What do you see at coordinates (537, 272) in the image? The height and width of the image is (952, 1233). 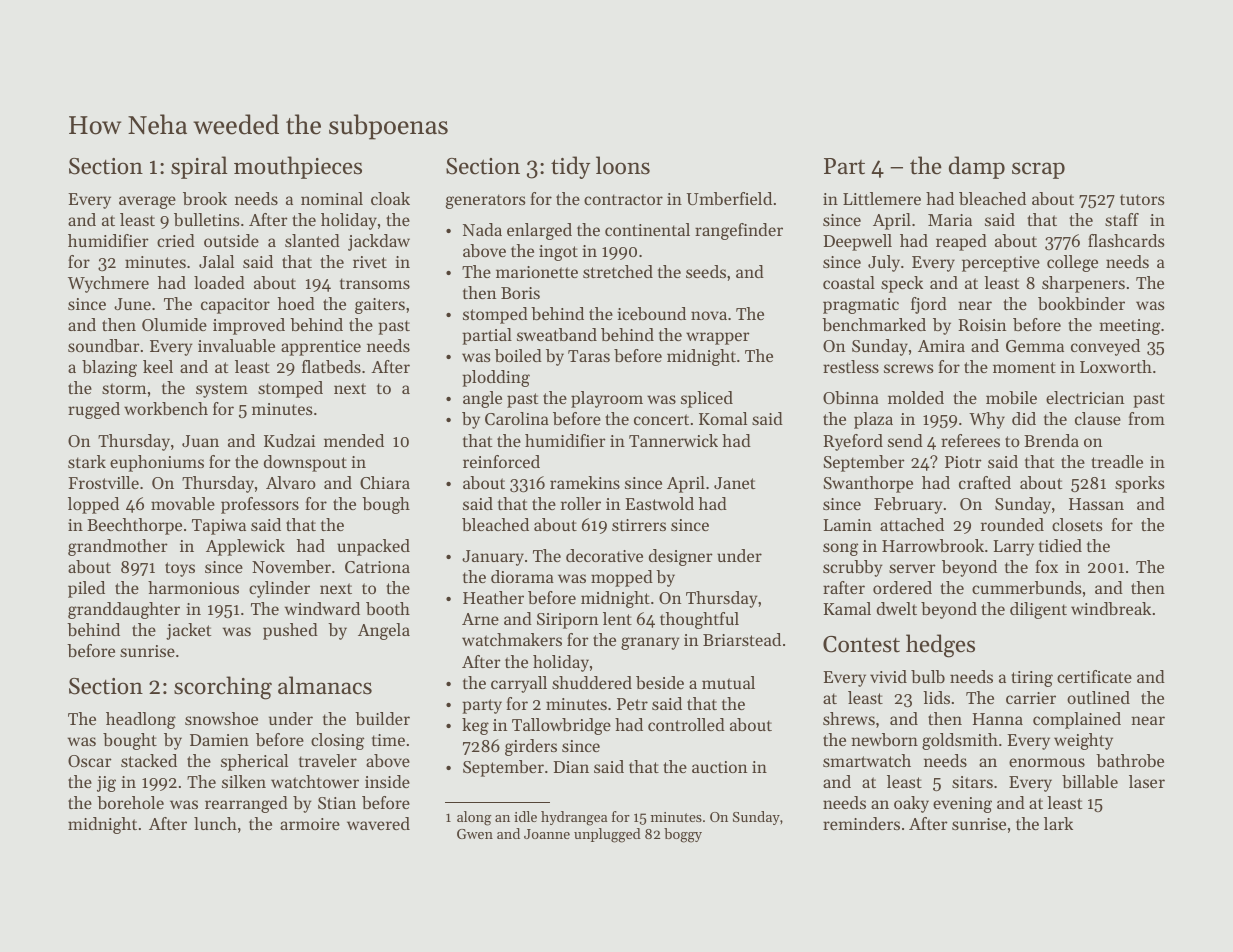 I see `marionette` at bounding box center [537, 272].
